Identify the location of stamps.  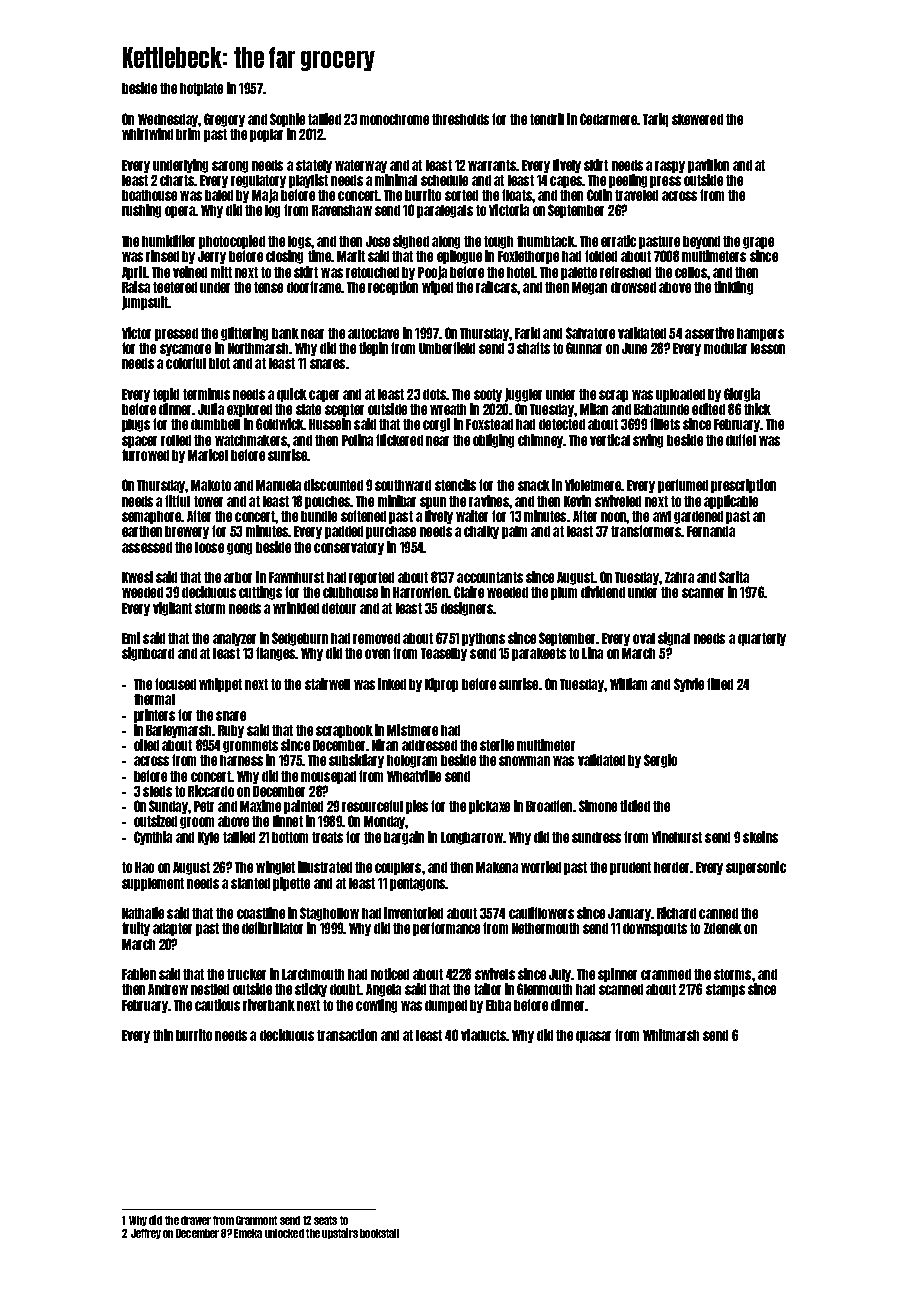
(725, 990).
